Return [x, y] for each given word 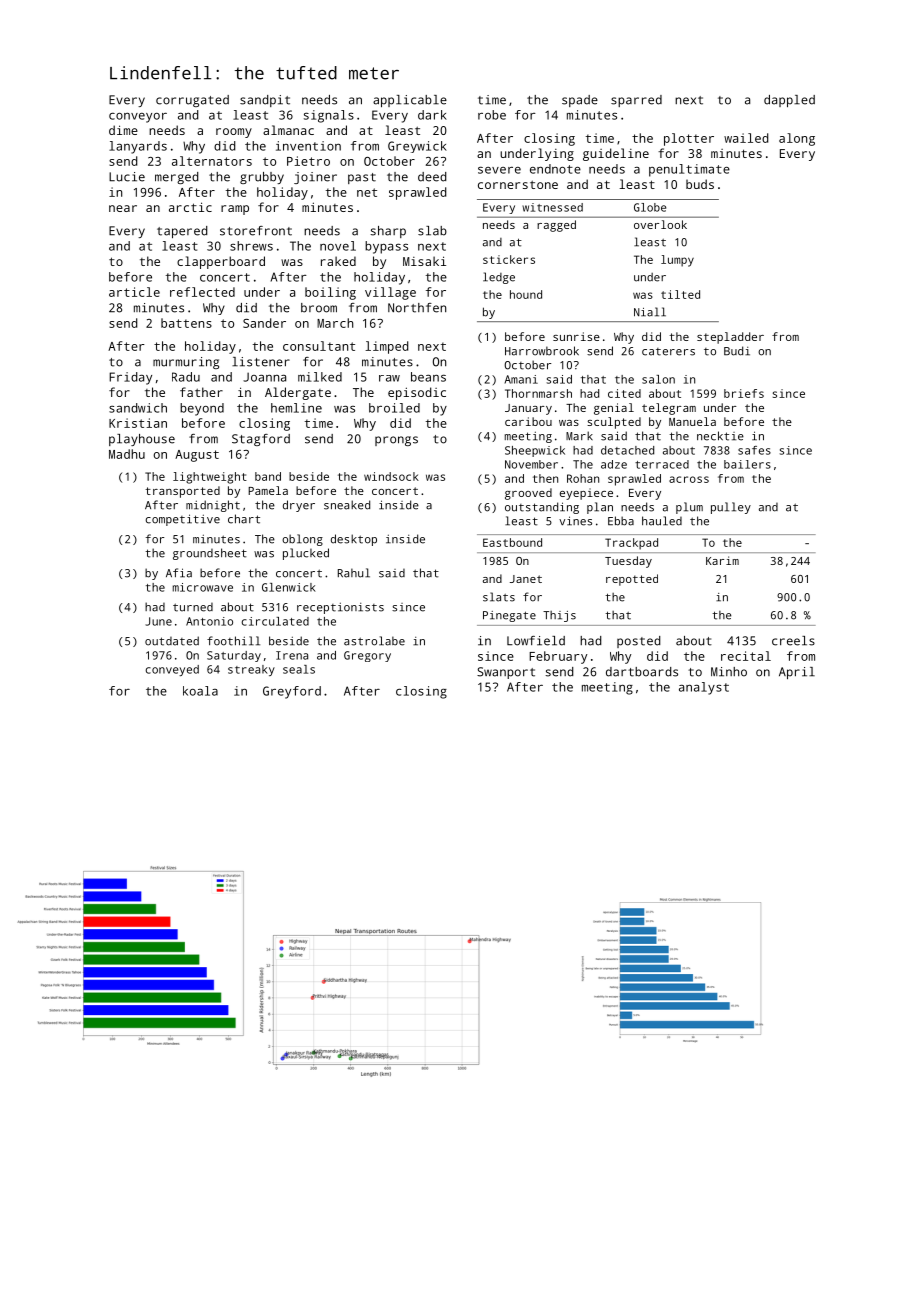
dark [432, 115]
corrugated [192, 101]
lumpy [677, 261]
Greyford [292, 692]
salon [658, 379]
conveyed [172, 670]
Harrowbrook [542, 351]
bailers [747, 464]
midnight [213, 506]
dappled [789, 101]
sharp [388, 232]
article [134, 292]
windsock [391, 476]
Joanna [264, 377]
